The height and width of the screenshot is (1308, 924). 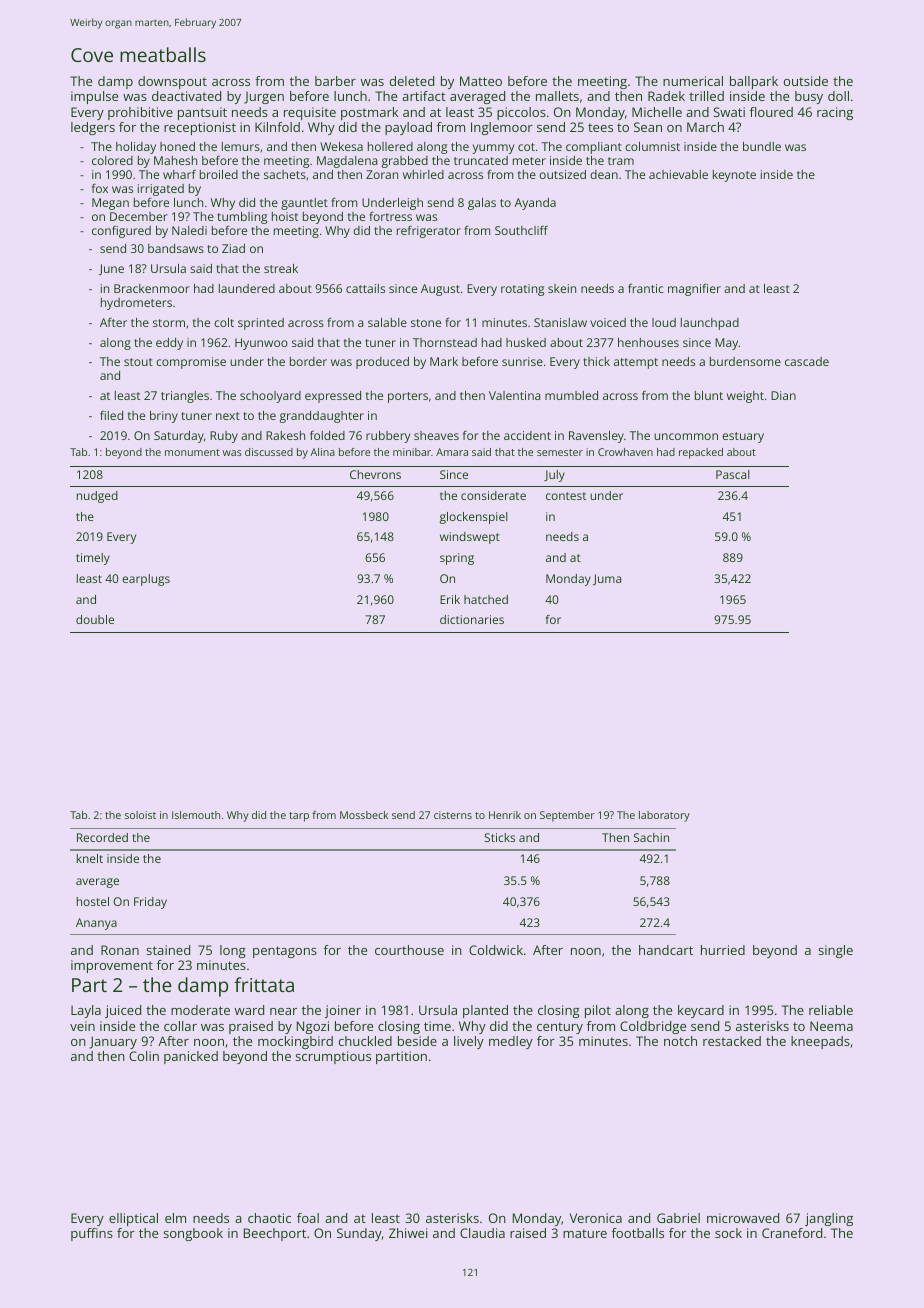 What do you see at coordinates (299, 817) in the screenshot?
I see `tarp` at bounding box center [299, 817].
